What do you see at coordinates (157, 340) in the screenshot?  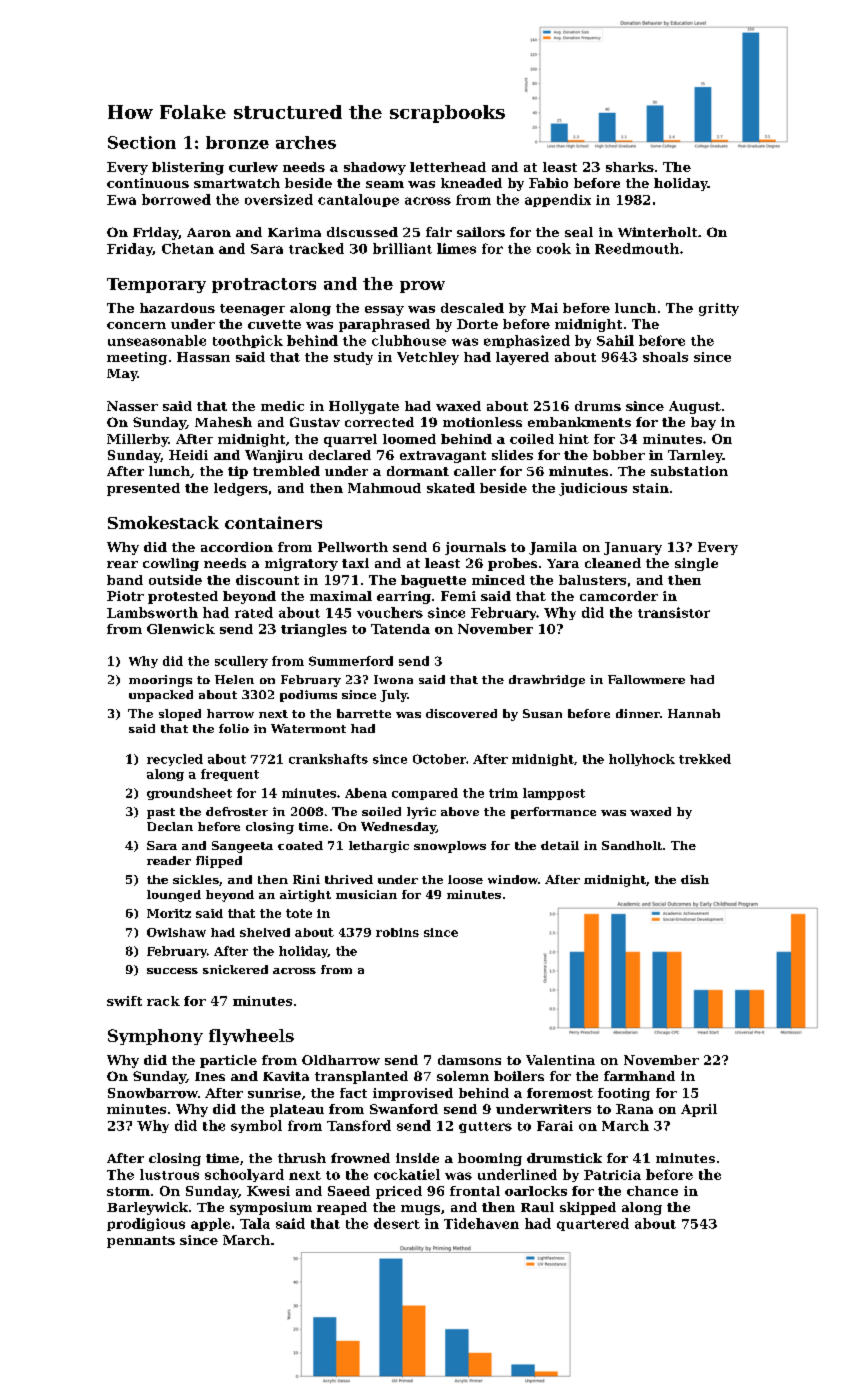 I see `unseasonable` at bounding box center [157, 340].
